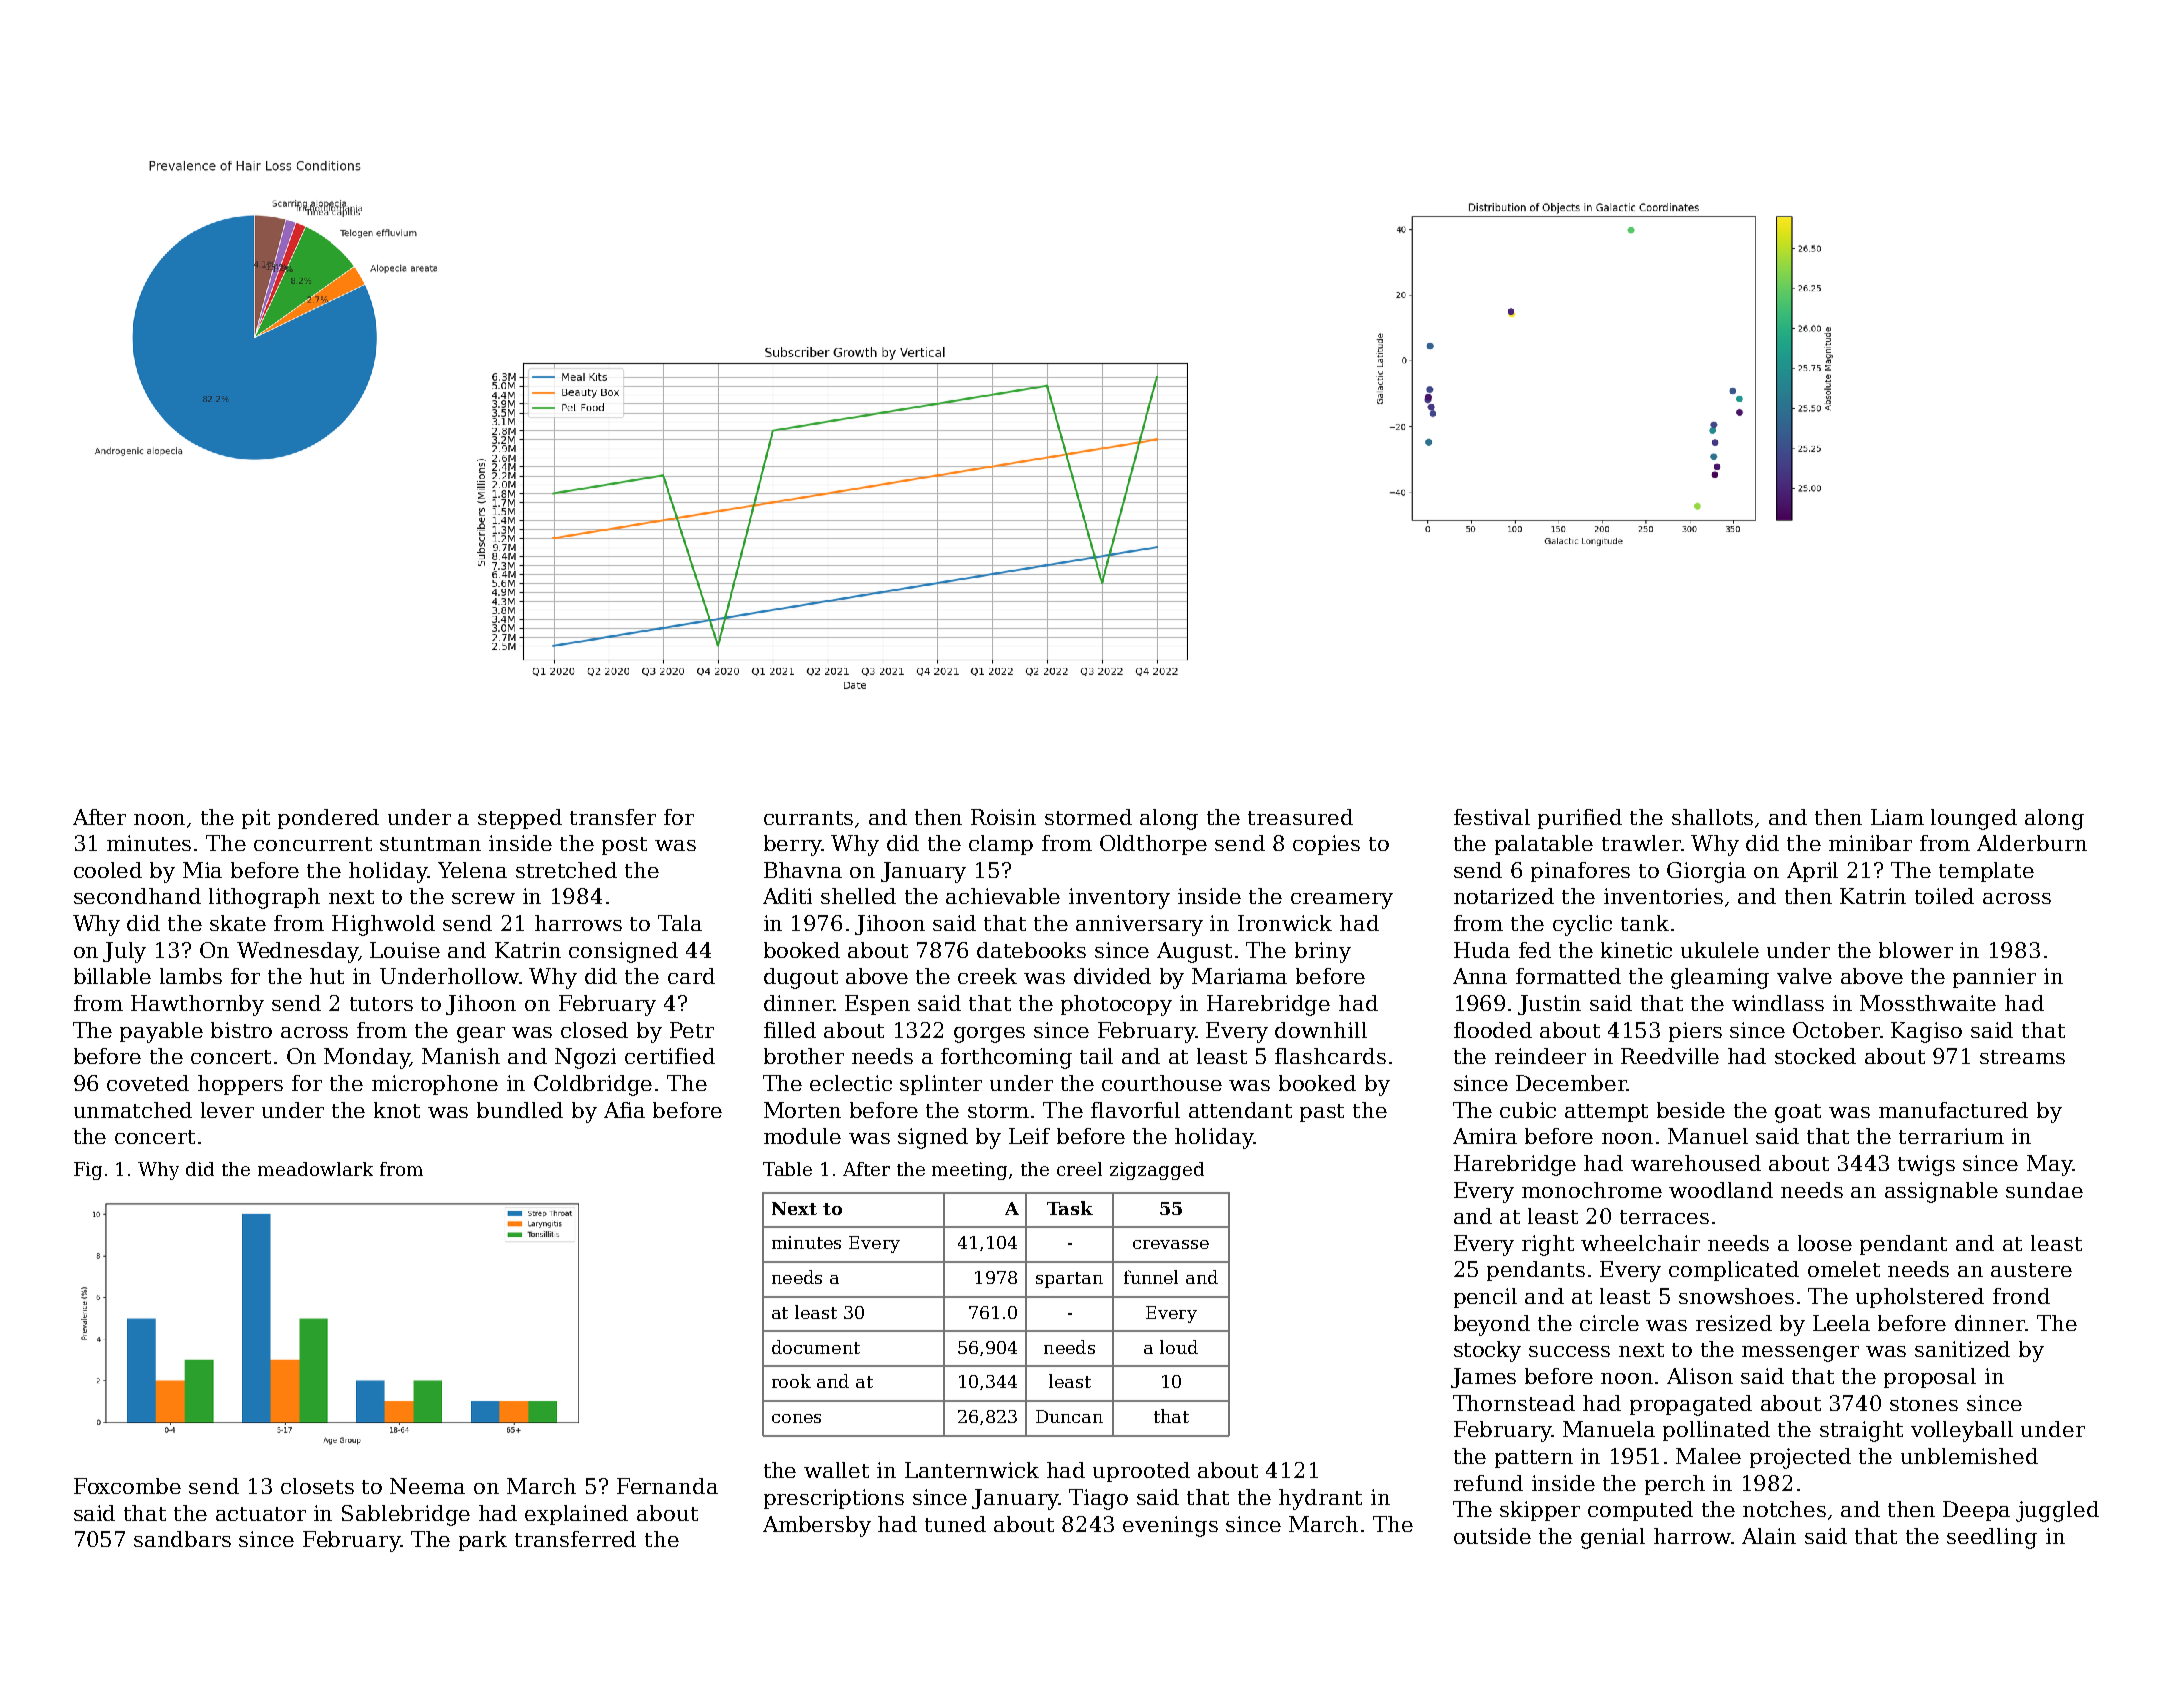 Image resolution: width=2178 pixels, height=1683 pixels. Describe the element at coordinates (1300, 817) in the screenshot. I see `treasured` at that location.
